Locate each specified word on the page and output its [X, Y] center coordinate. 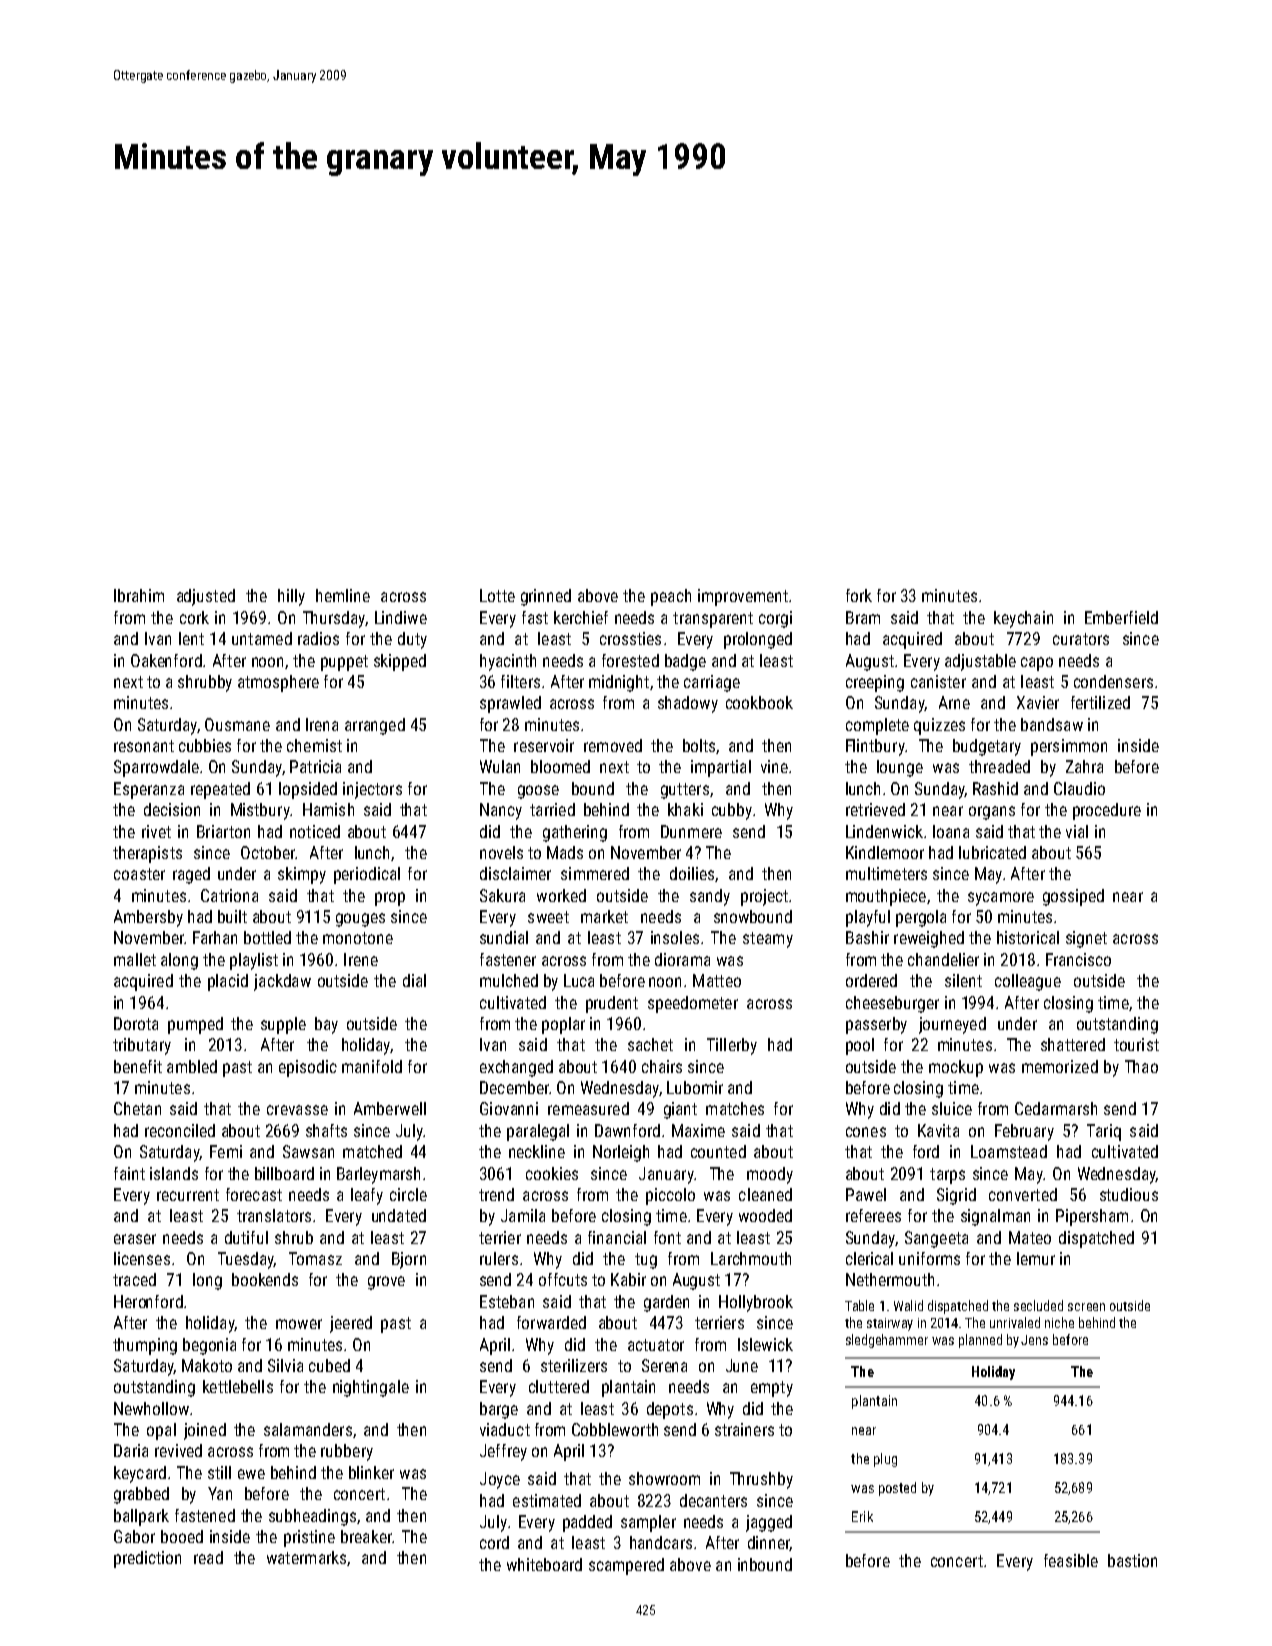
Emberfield [1121, 617]
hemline [343, 595]
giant [680, 1110]
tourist [1136, 1044]
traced [134, 1279]
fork [859, 595]
